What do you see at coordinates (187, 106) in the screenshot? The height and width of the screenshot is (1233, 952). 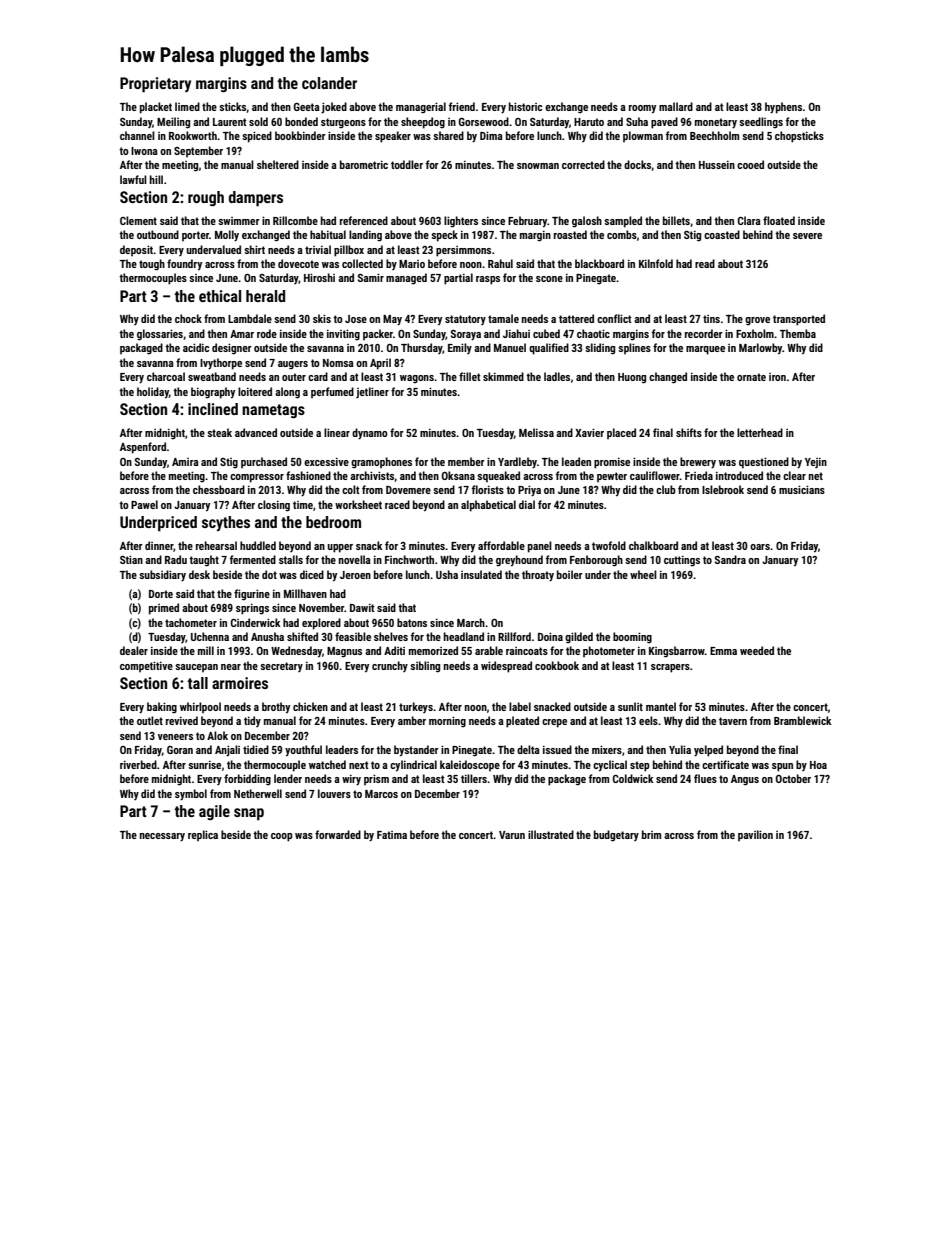 I see `limed` at bounding box center [187, 106].
